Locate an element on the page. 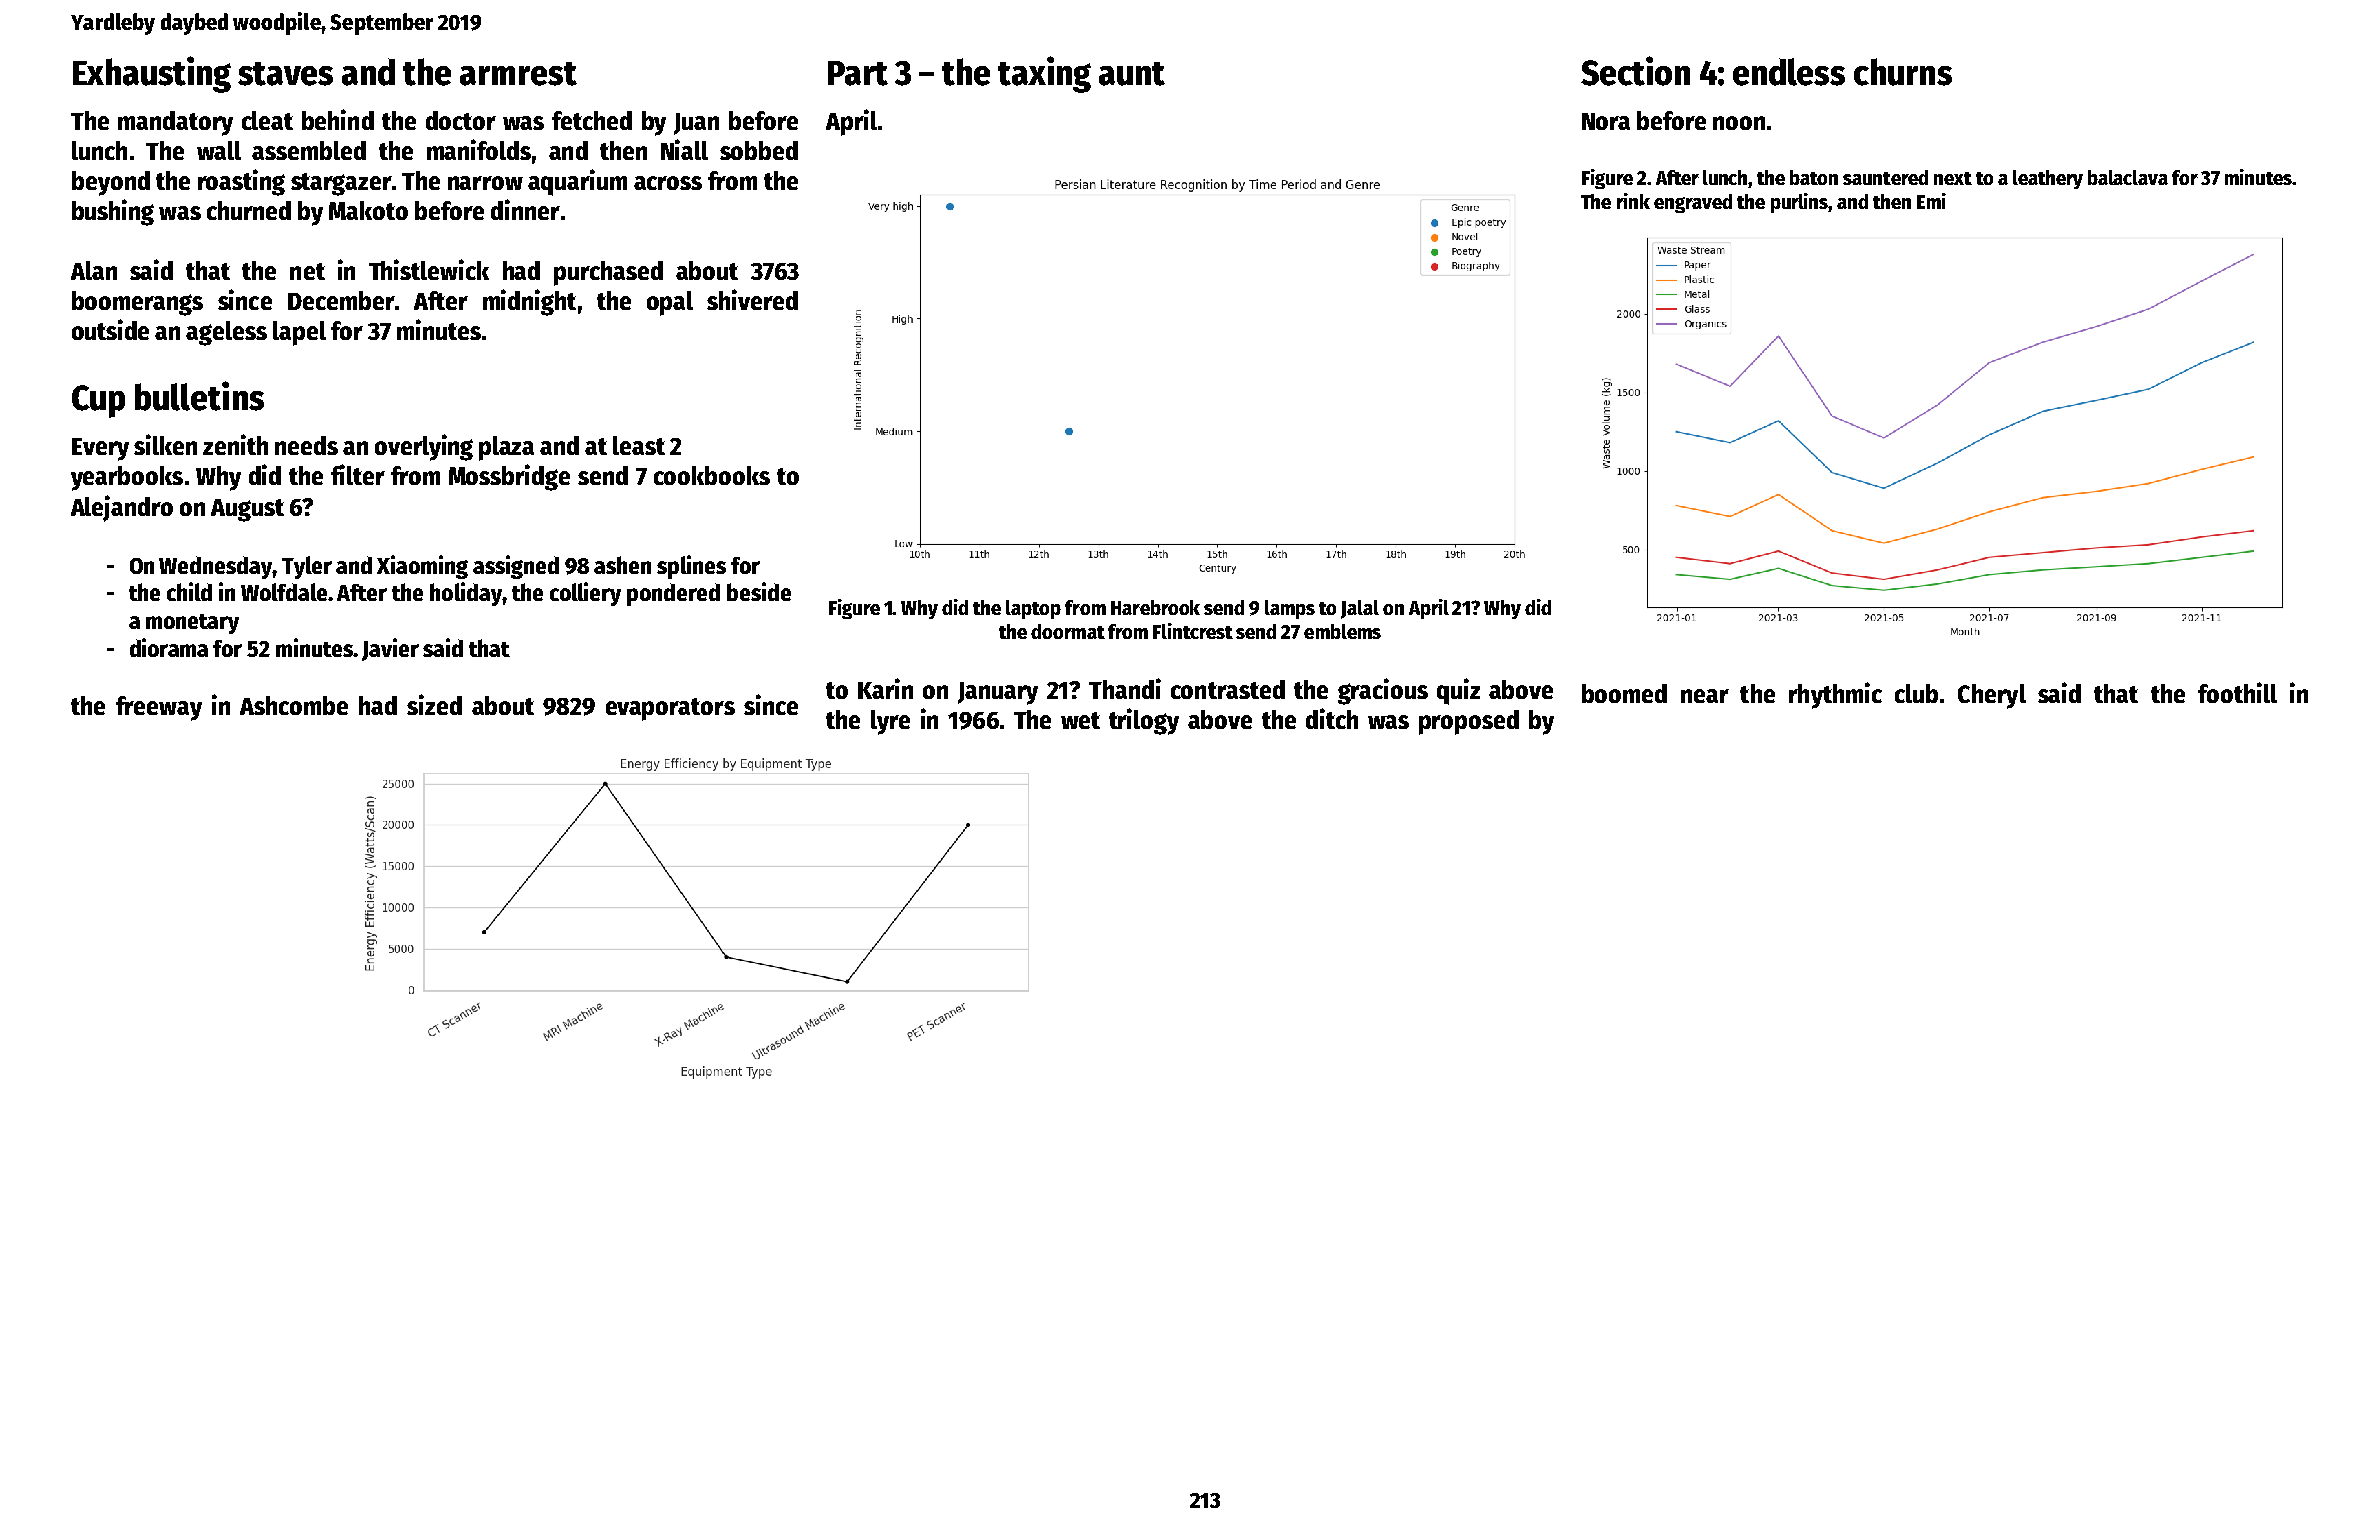 This image has height=1540, width=2380. purchased is located at coordinates (608, 273).
